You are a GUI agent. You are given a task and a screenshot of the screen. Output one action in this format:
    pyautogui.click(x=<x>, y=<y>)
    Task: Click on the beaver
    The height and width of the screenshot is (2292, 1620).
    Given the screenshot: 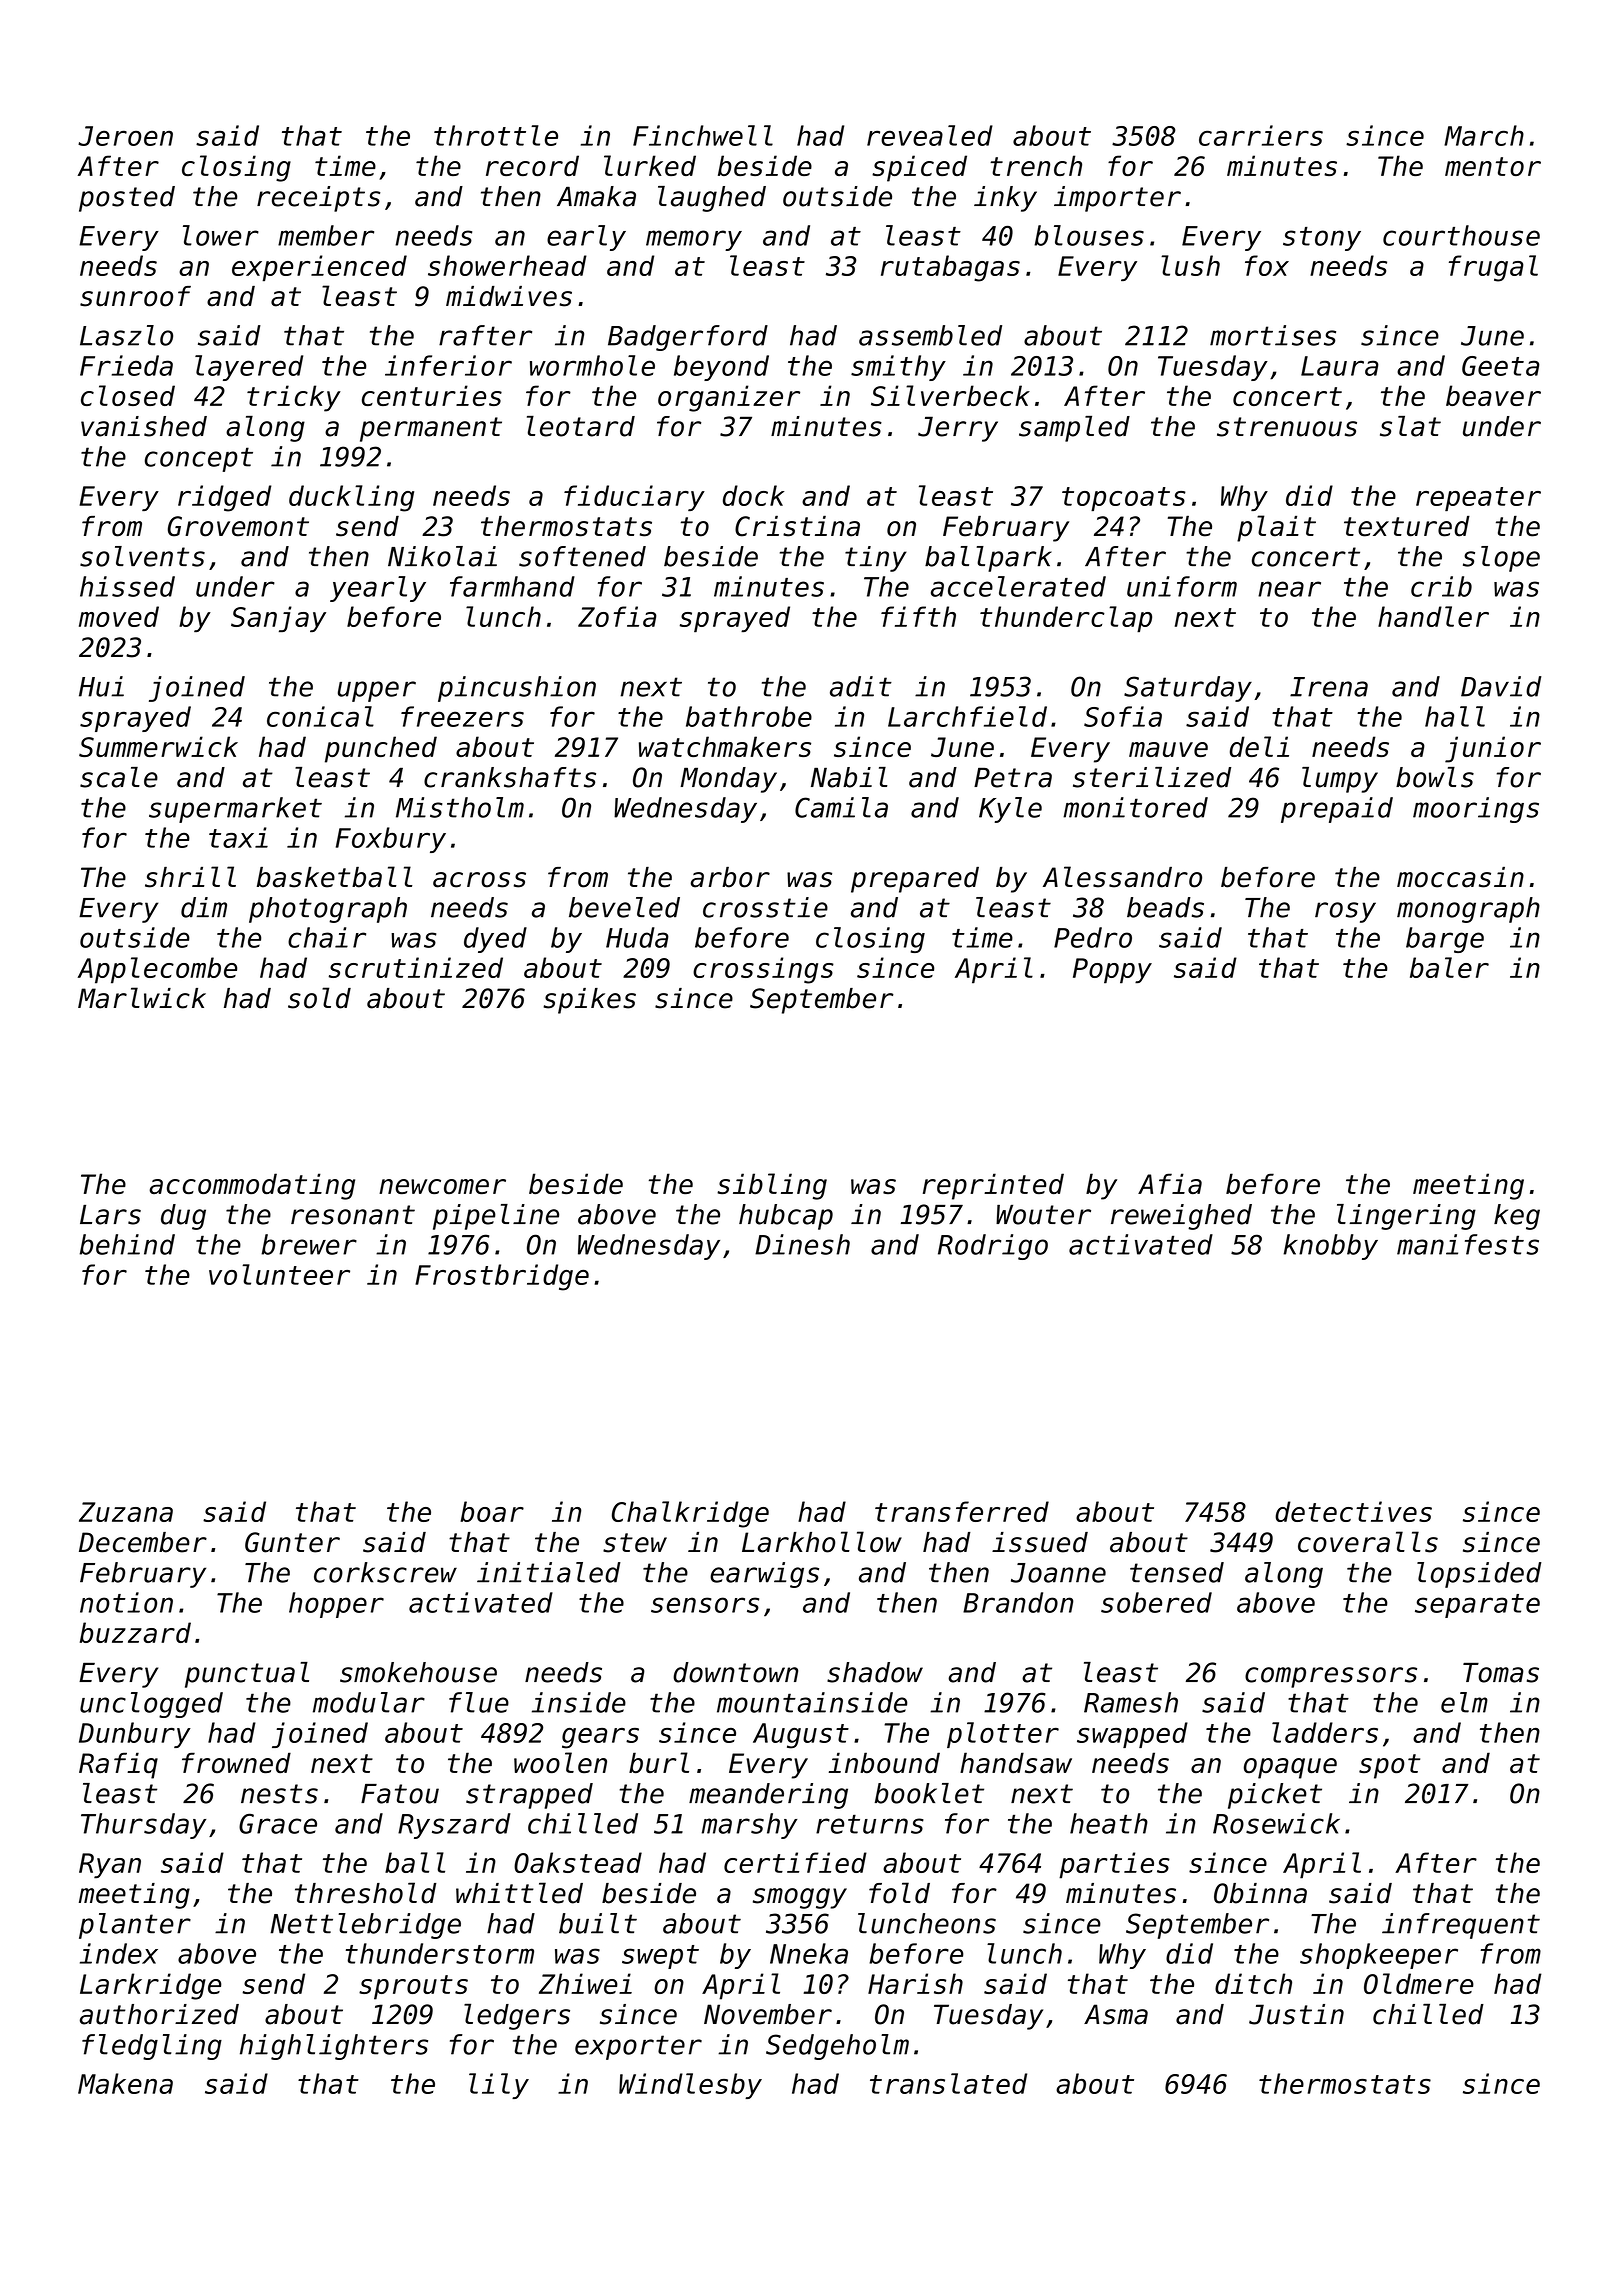 What is the action you would take?
    pyautogui.click(x=1493, y=395)
